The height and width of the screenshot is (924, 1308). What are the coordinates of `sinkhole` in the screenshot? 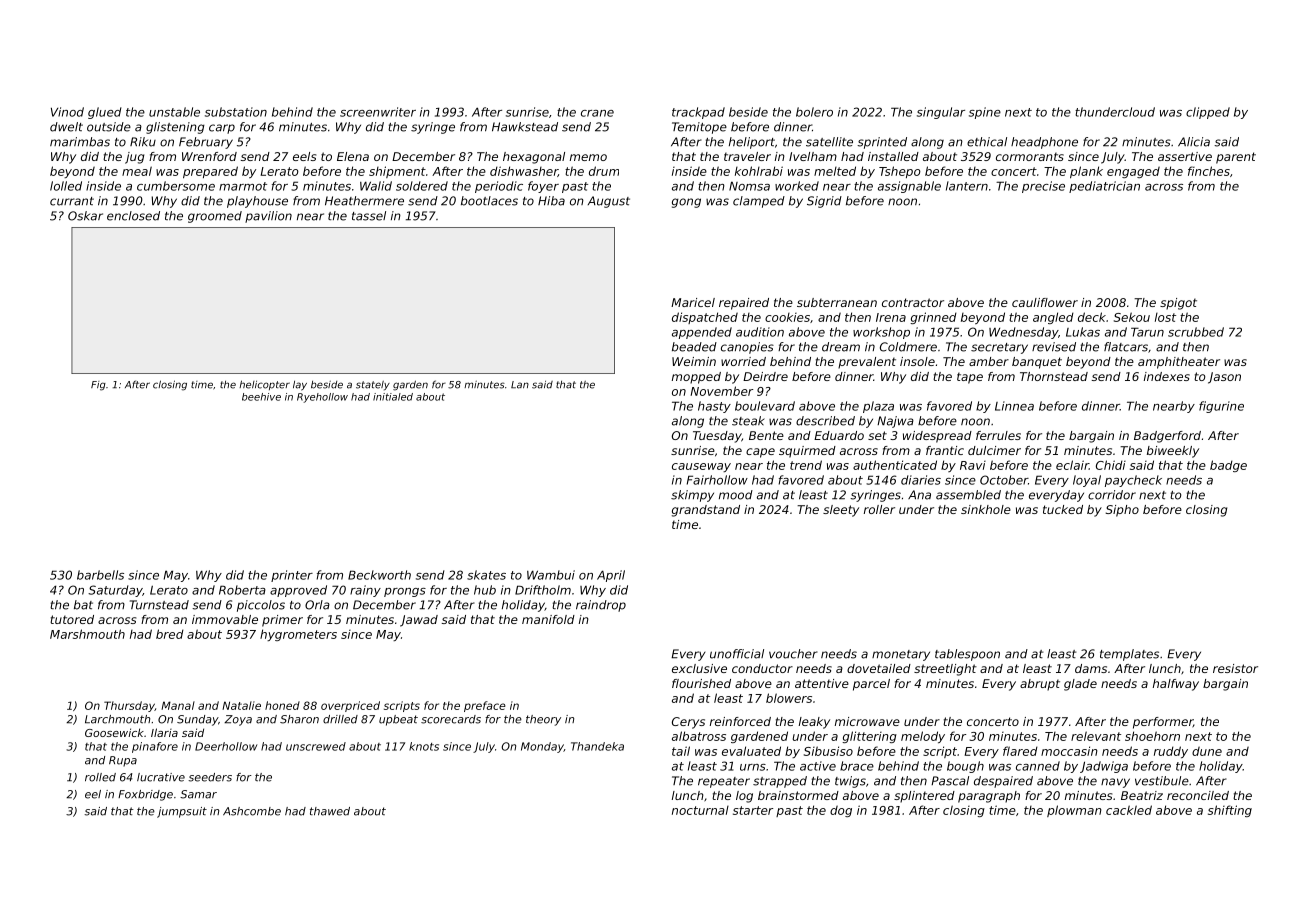 It's located at (986, 509).
